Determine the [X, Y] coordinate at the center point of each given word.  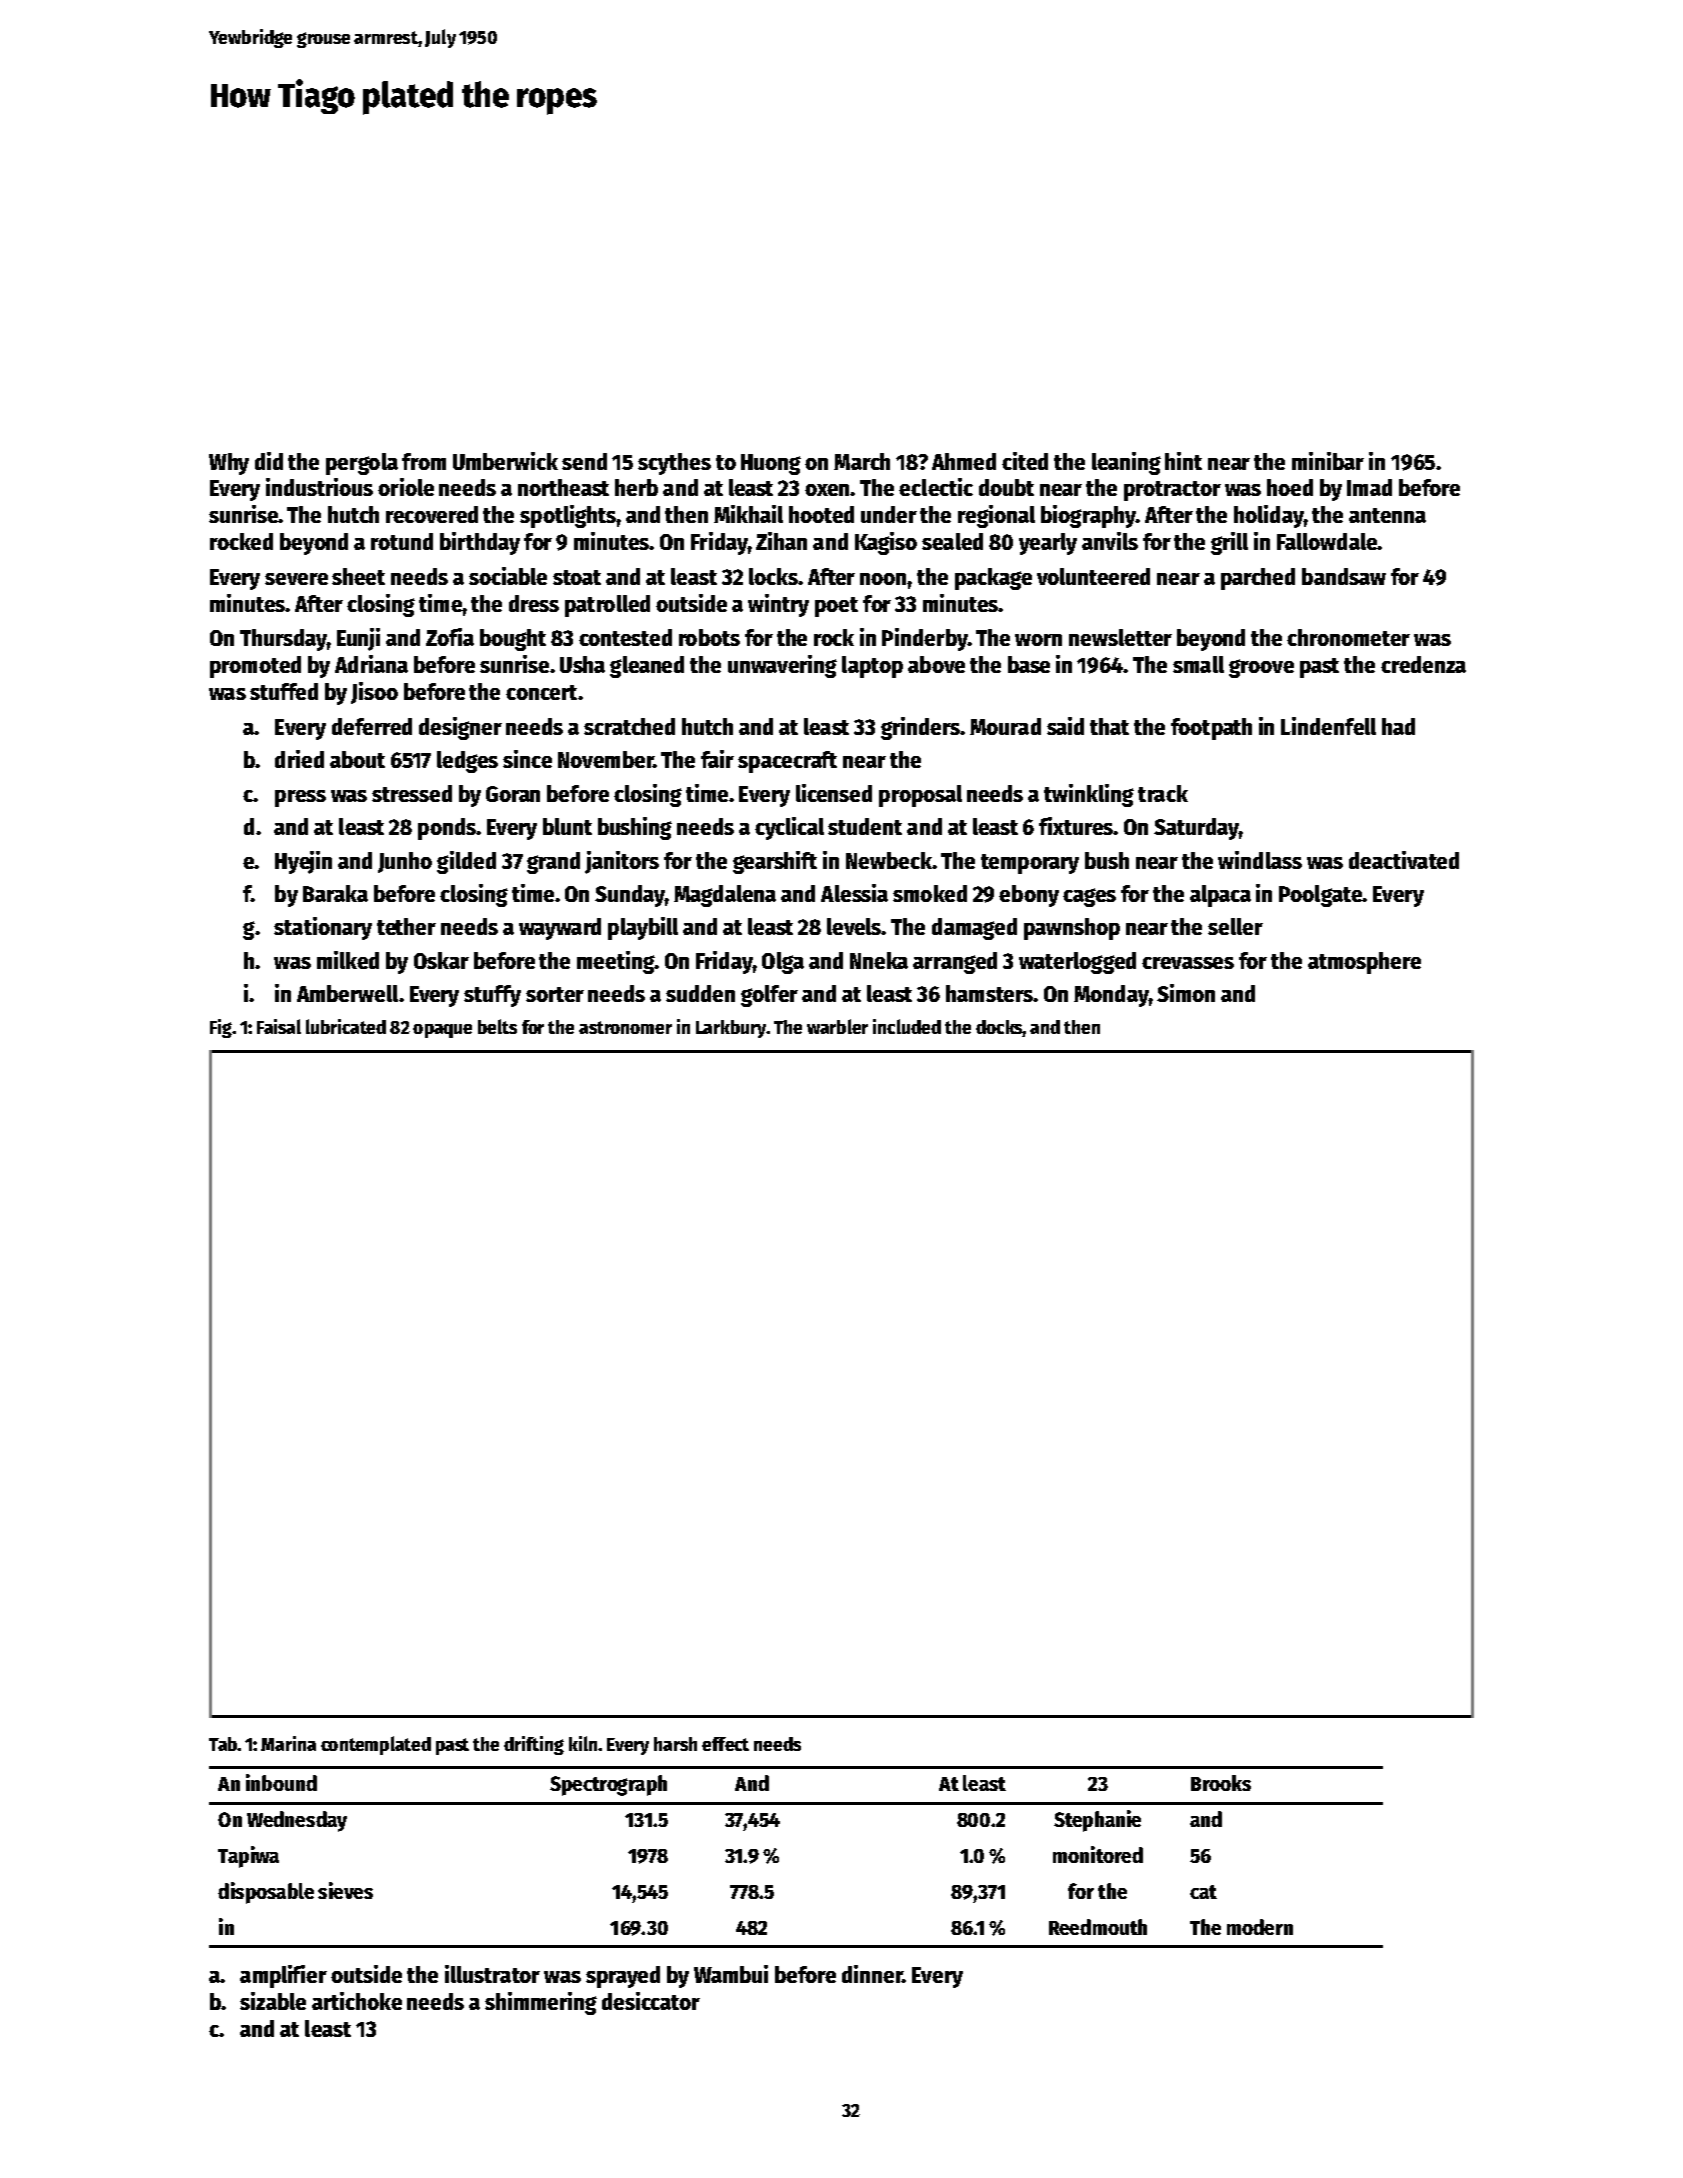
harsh [675, 1744]
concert [541, 692]
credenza [1423, 664]
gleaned [647, 667]
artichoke [357, 2001]
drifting [534, 1745]
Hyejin [303, 862]
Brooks [1221, 1783]
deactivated [1404, 860]
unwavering [782, 666]
